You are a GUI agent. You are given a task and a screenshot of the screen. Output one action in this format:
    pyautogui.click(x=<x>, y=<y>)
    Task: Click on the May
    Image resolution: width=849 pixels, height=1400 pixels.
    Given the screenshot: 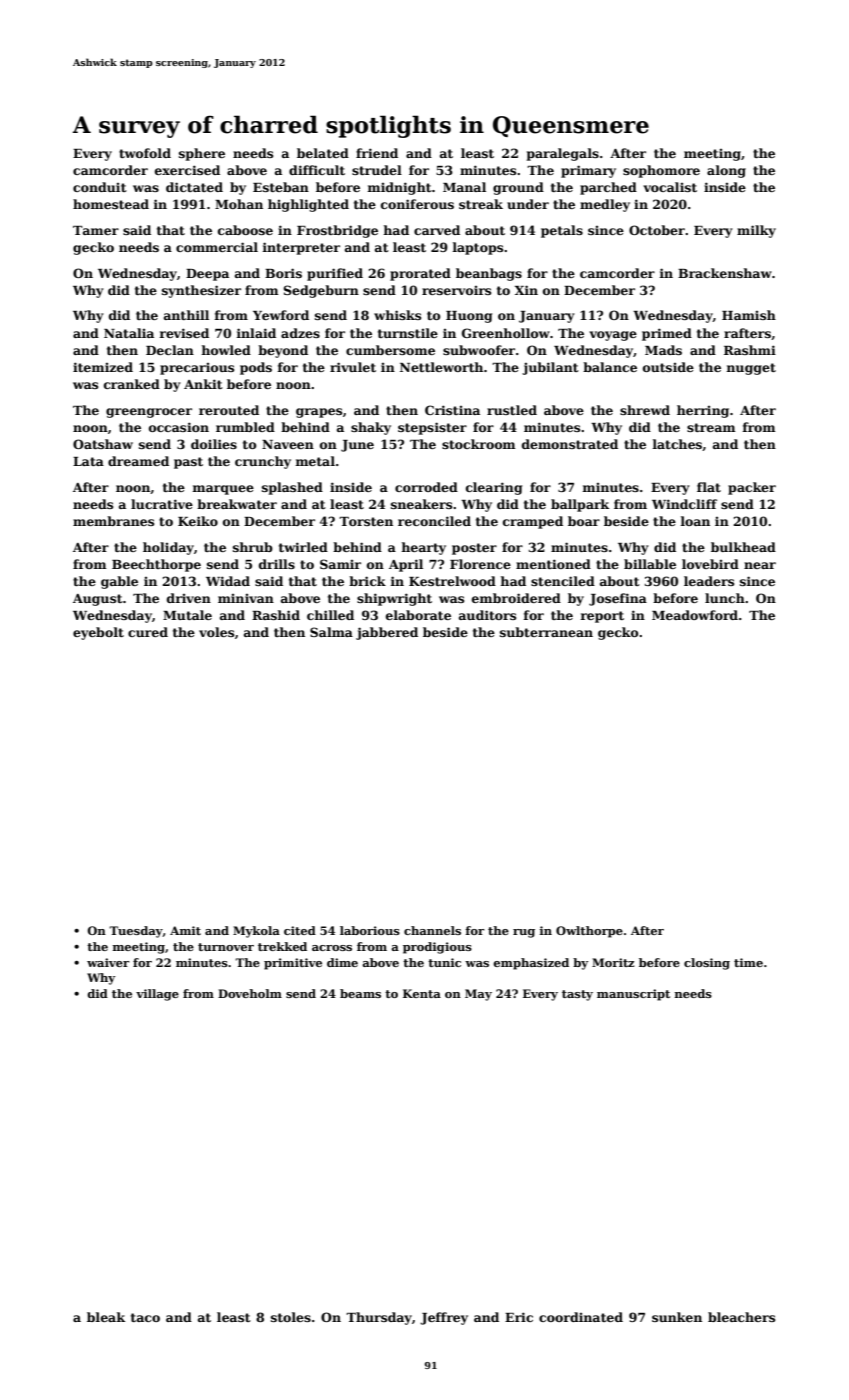 What is the action you would take?
    pyautogui.click(x=478, y=995)
